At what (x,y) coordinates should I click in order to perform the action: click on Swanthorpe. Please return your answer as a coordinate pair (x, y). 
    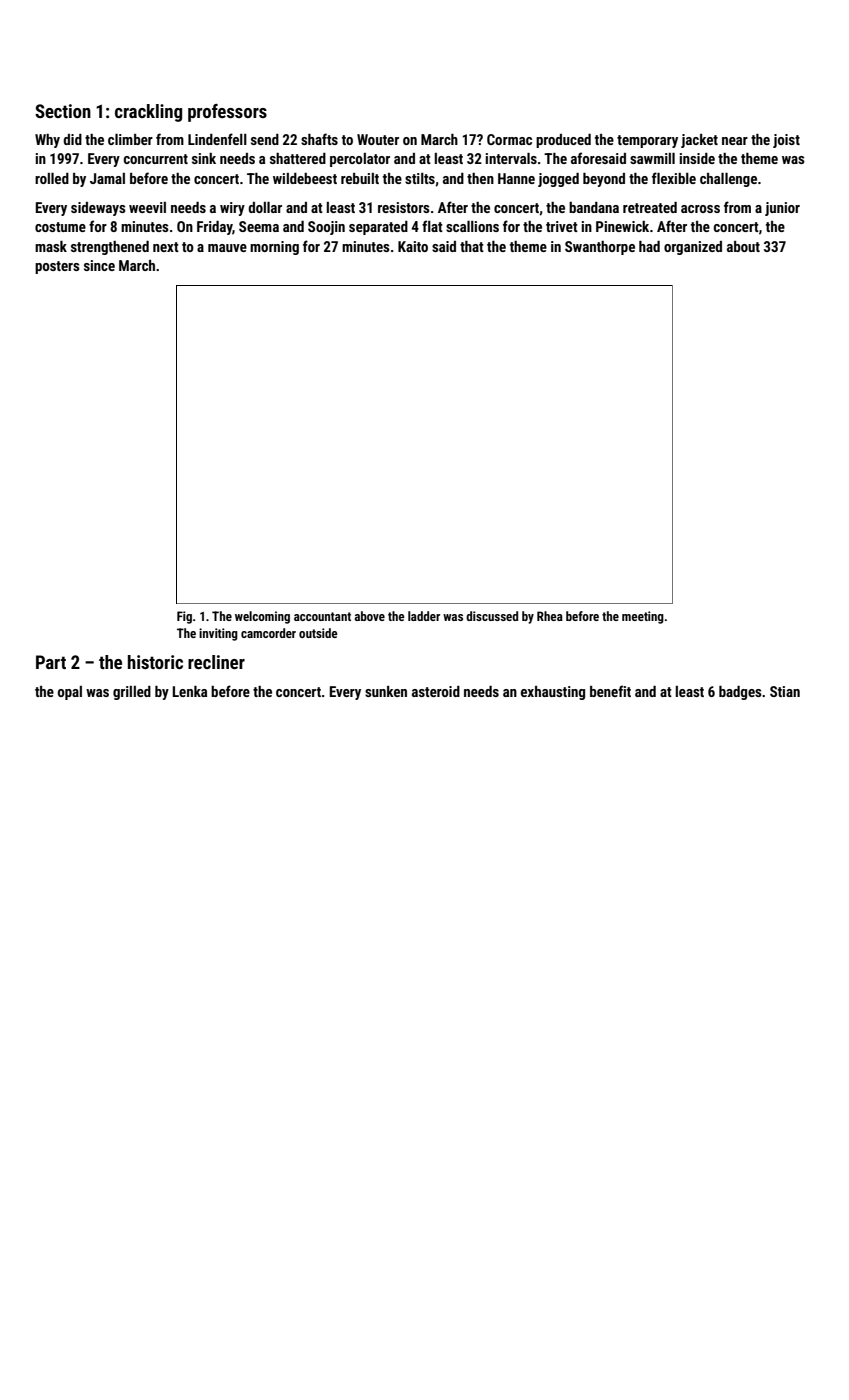
    Looking at the image, I should click on (600, 248).
